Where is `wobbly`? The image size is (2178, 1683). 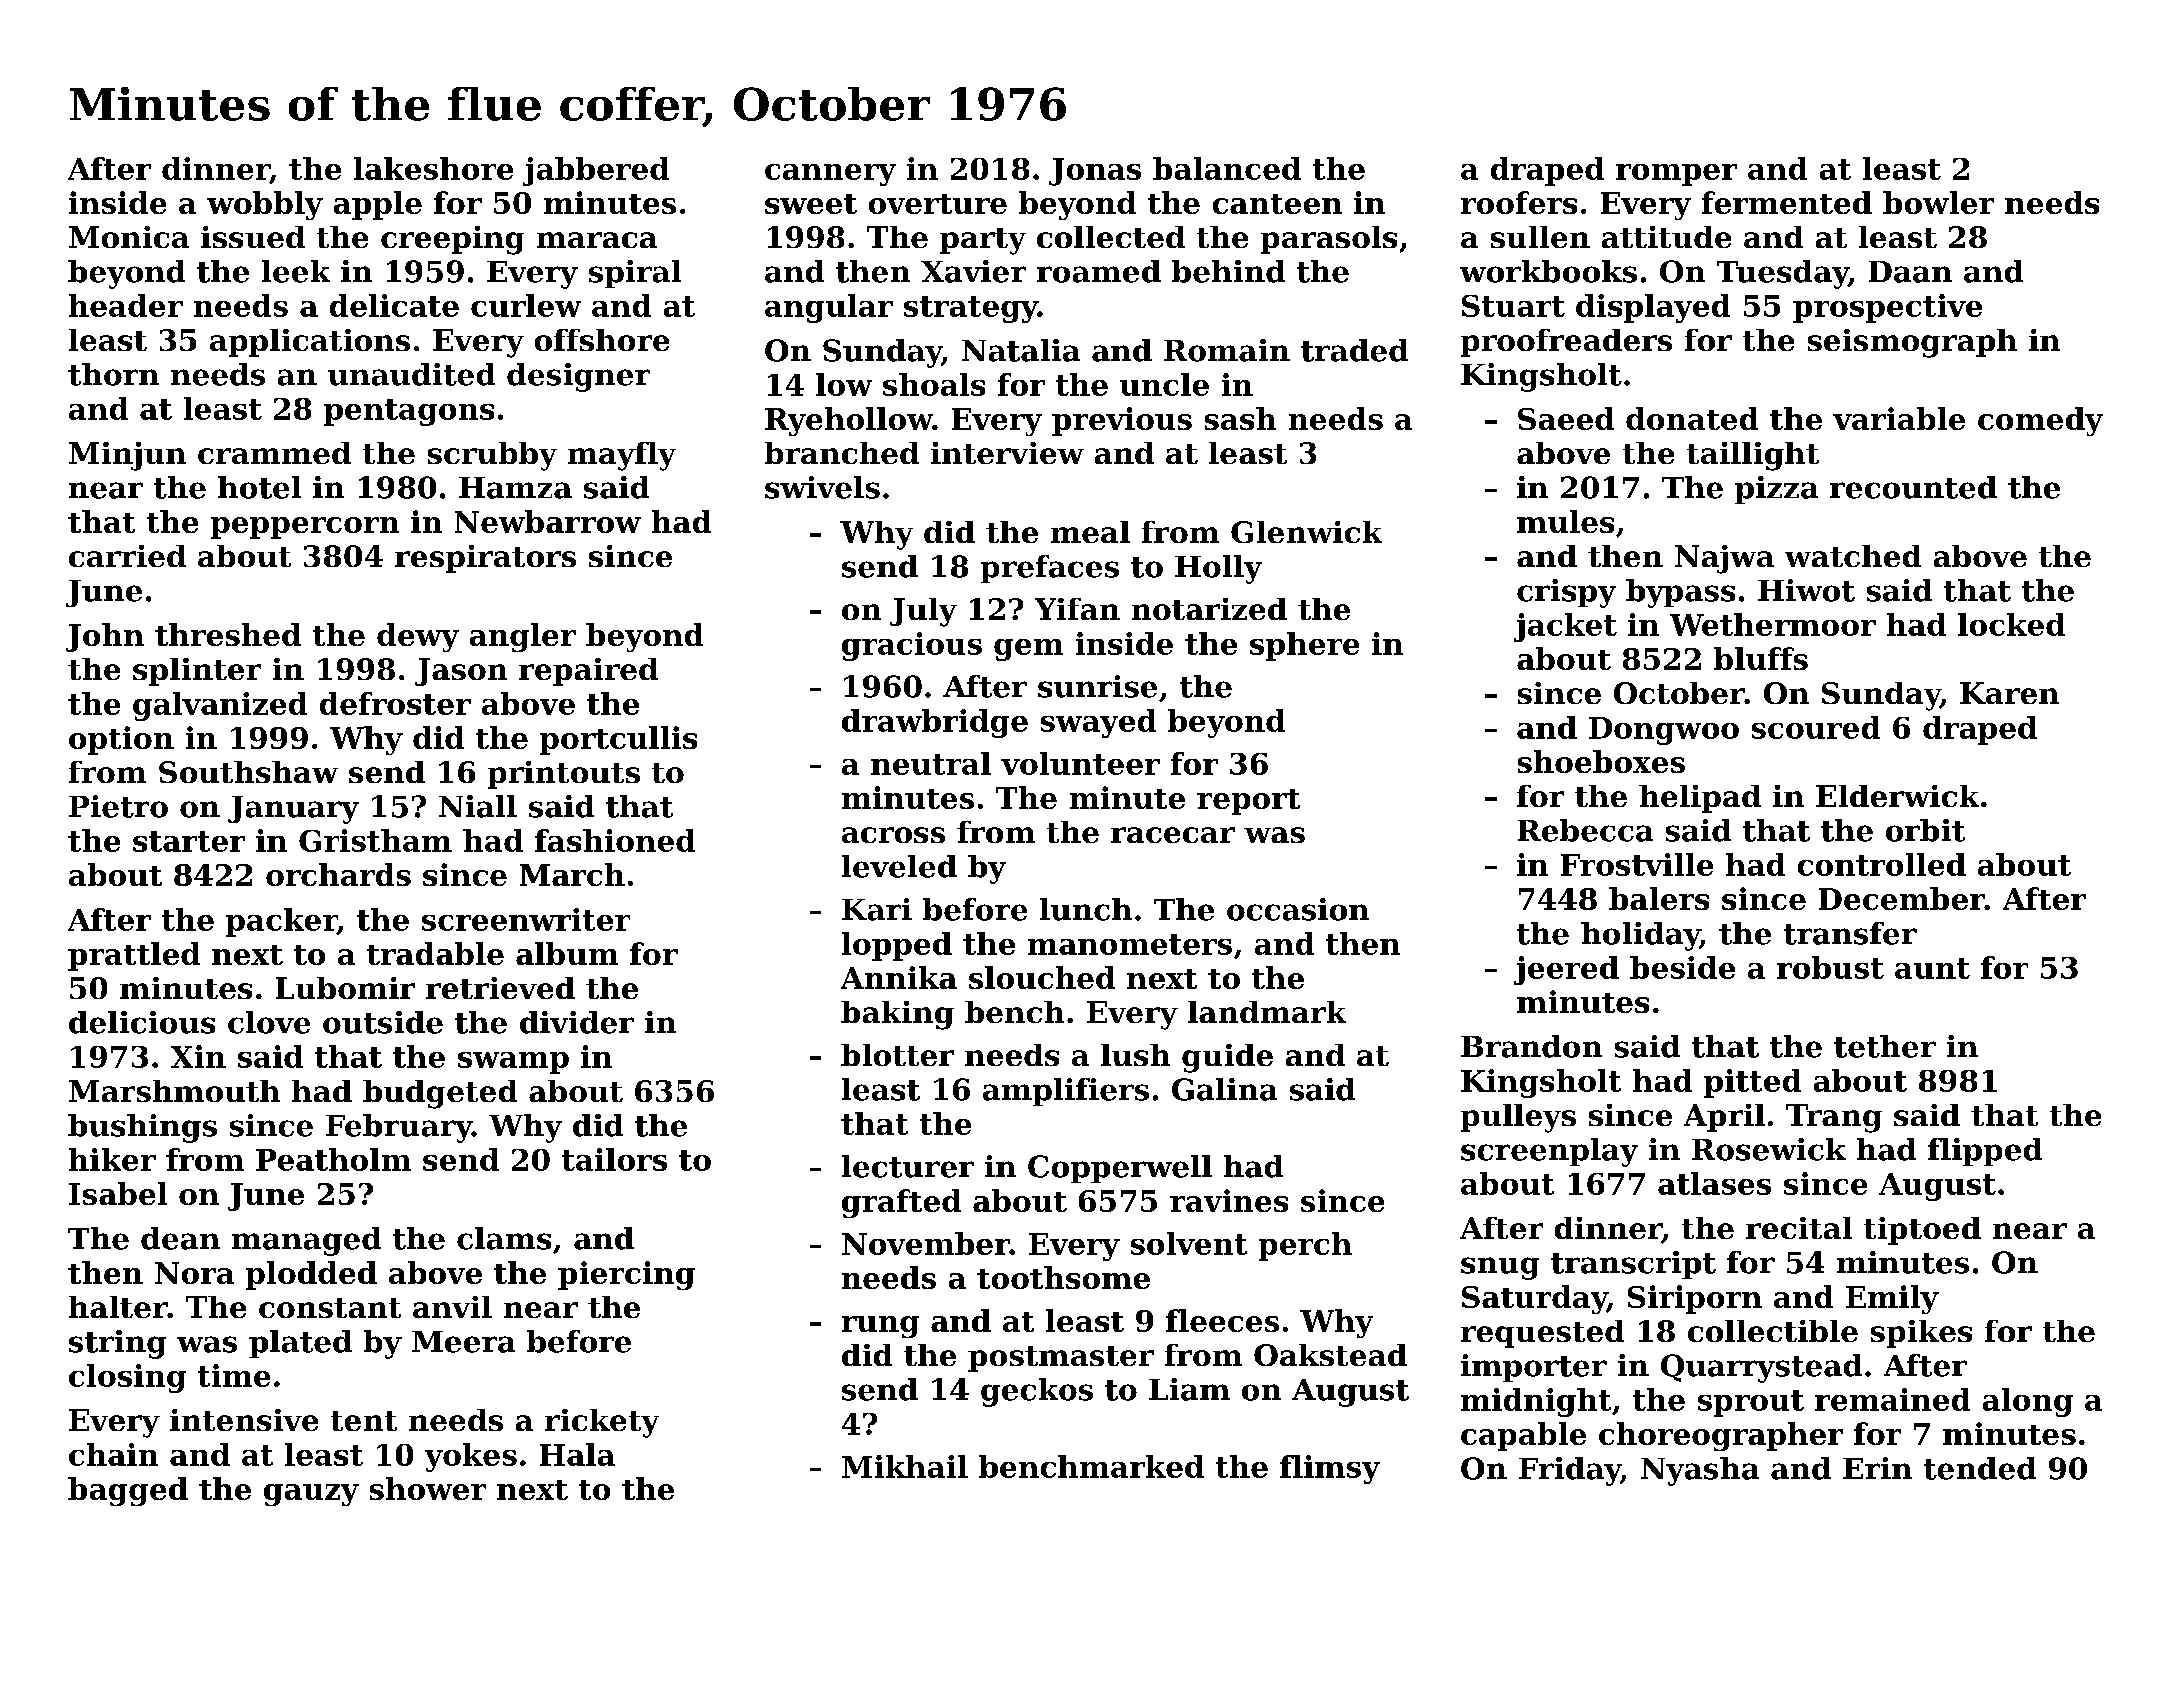
wobbly is located at coordinates (265, 205).
